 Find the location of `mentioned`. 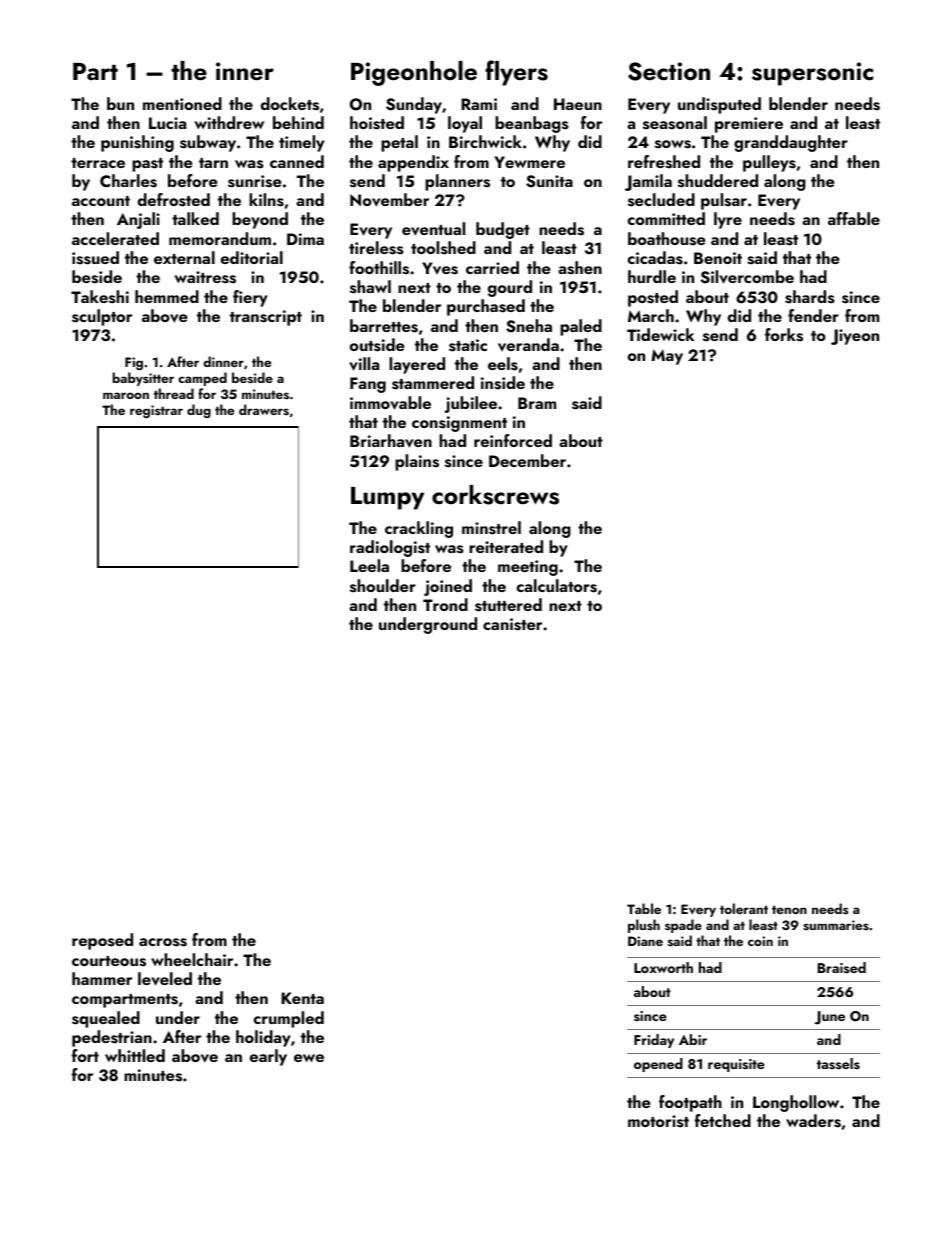

mentioned is located at coordinates (182, 103).
